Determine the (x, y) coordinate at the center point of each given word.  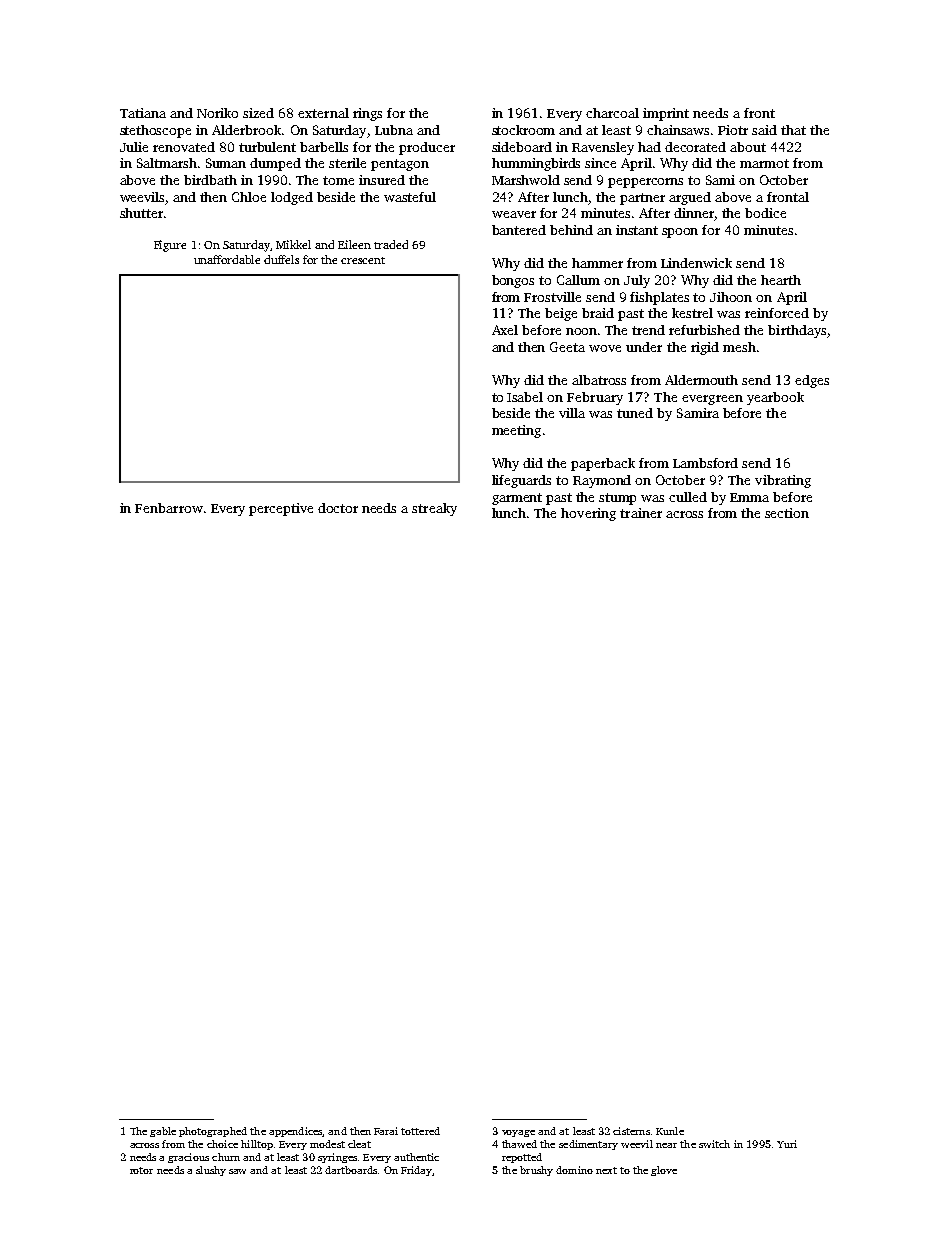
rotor (141, 1170)
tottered (420, 1131)
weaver (514, 214)
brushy (536, 1171)
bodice (765, 213)
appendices (296, 1132)
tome (338, 180)
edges (812, 381)
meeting (516, 431)
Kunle (670, 1131)
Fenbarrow (169, 508)
